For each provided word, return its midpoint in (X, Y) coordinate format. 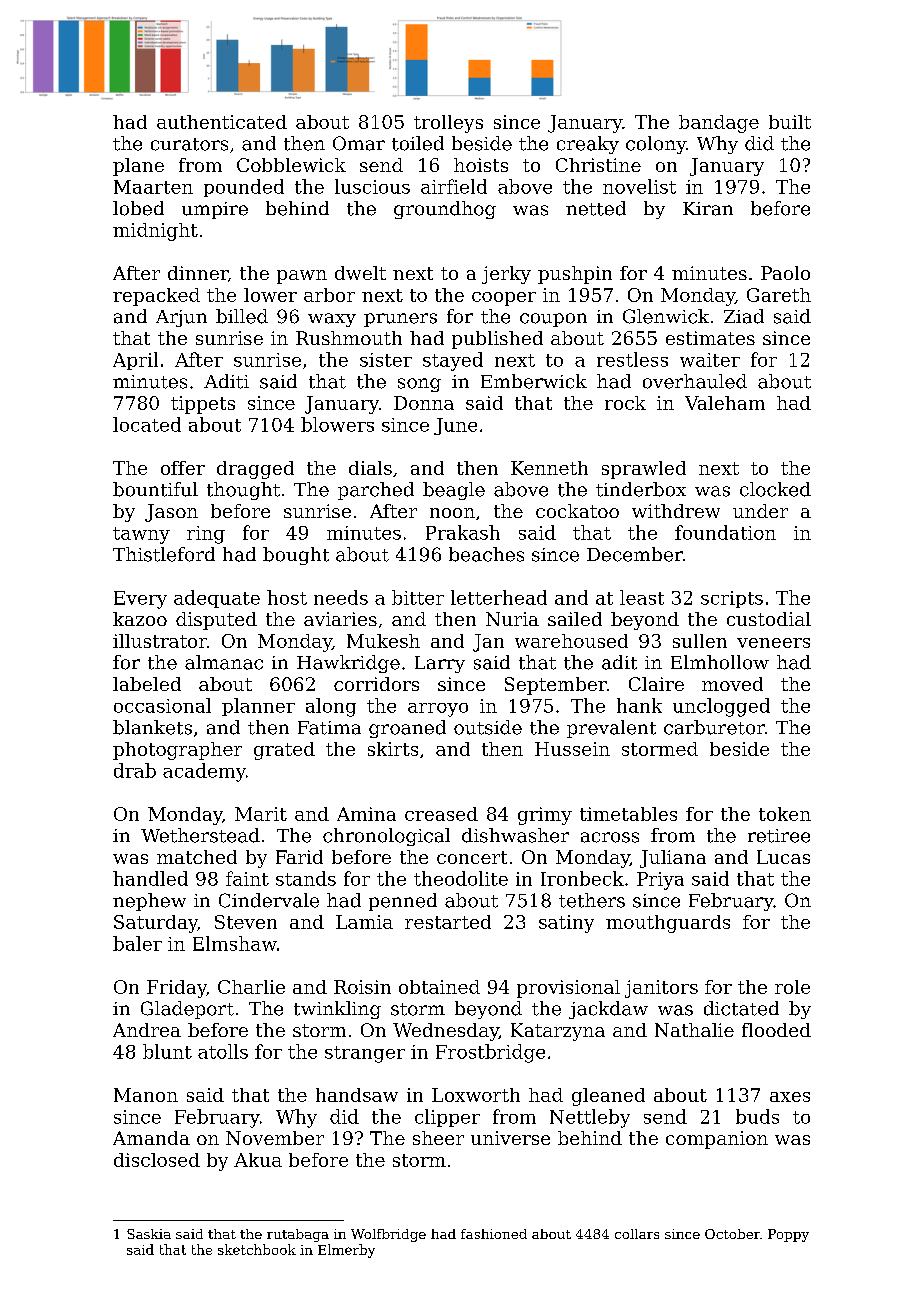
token (785, 814)
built (790, 122)
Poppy (788, 1235)
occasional (162, 705)
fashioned (494, 1234)
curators (189, 144)
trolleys (448, 124)
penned (403, 902)
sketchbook (257, 1249)
